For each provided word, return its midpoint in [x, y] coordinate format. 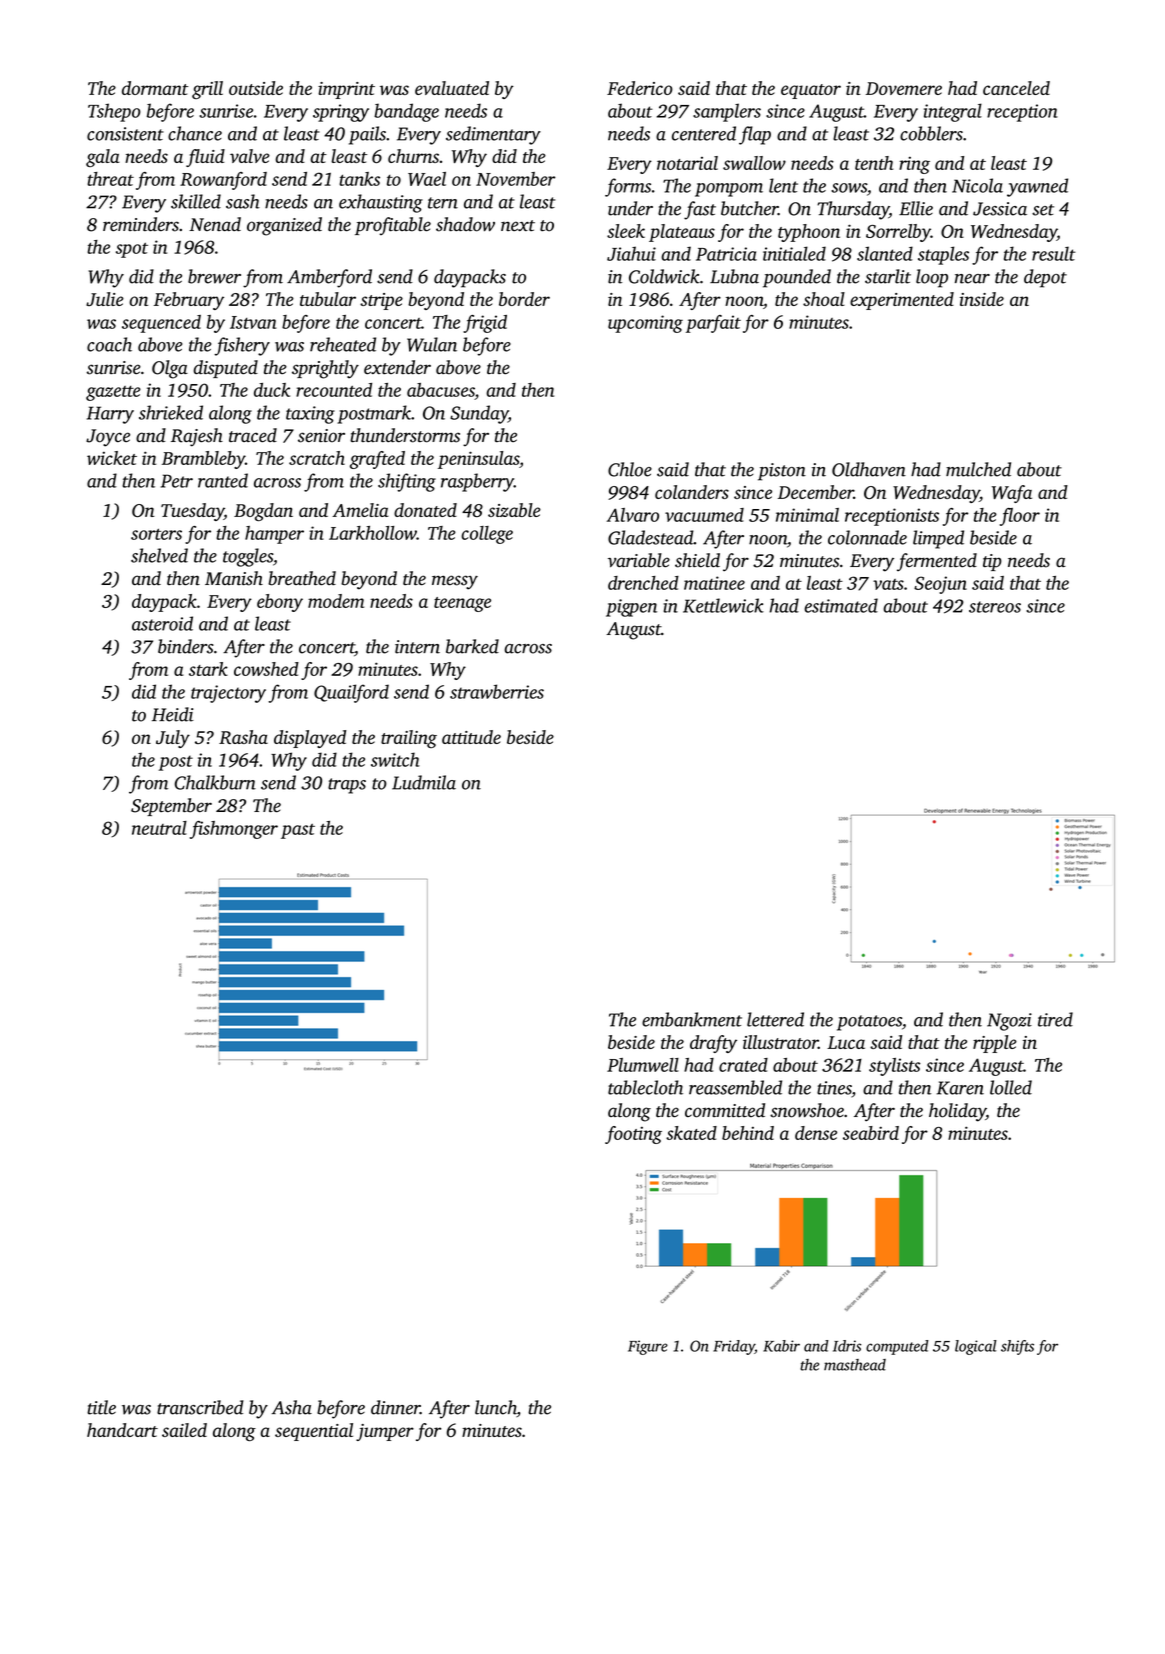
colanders [692, 492]
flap [755, 135]
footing [633, 1135]
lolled [1011, 1087]
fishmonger [234, 830]
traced [253, 435]
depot [1045, 278]
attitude [471, 737]
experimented [902, 301]
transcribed [200, 1407]
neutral [159, 828]
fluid [205, 158]
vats [888, 584]
